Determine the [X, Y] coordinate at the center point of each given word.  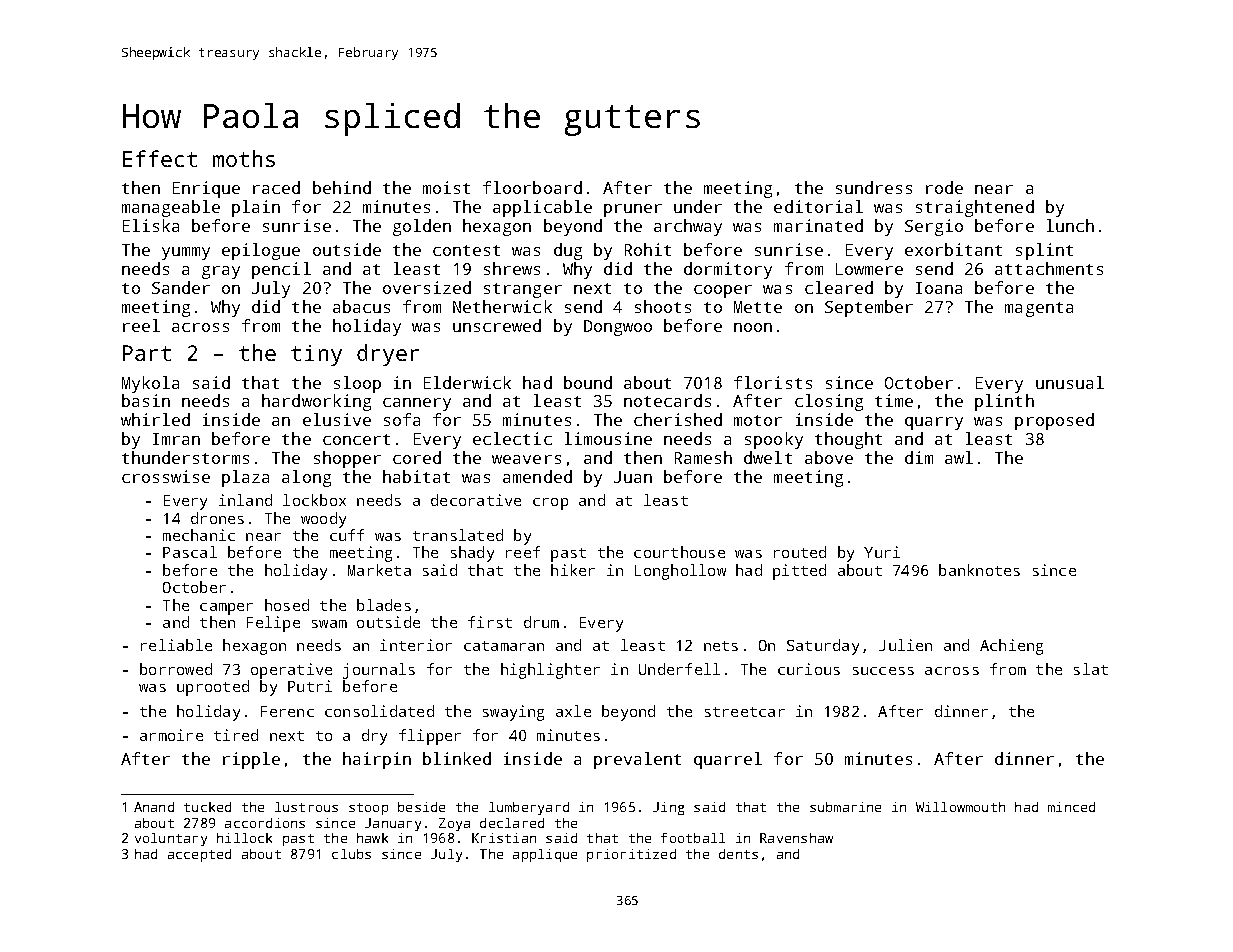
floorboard [532, 187]
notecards [667, 400]
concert [356, 439]
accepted [199, 855]
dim [919, 457]
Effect [160, 158]
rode [944, 187]
